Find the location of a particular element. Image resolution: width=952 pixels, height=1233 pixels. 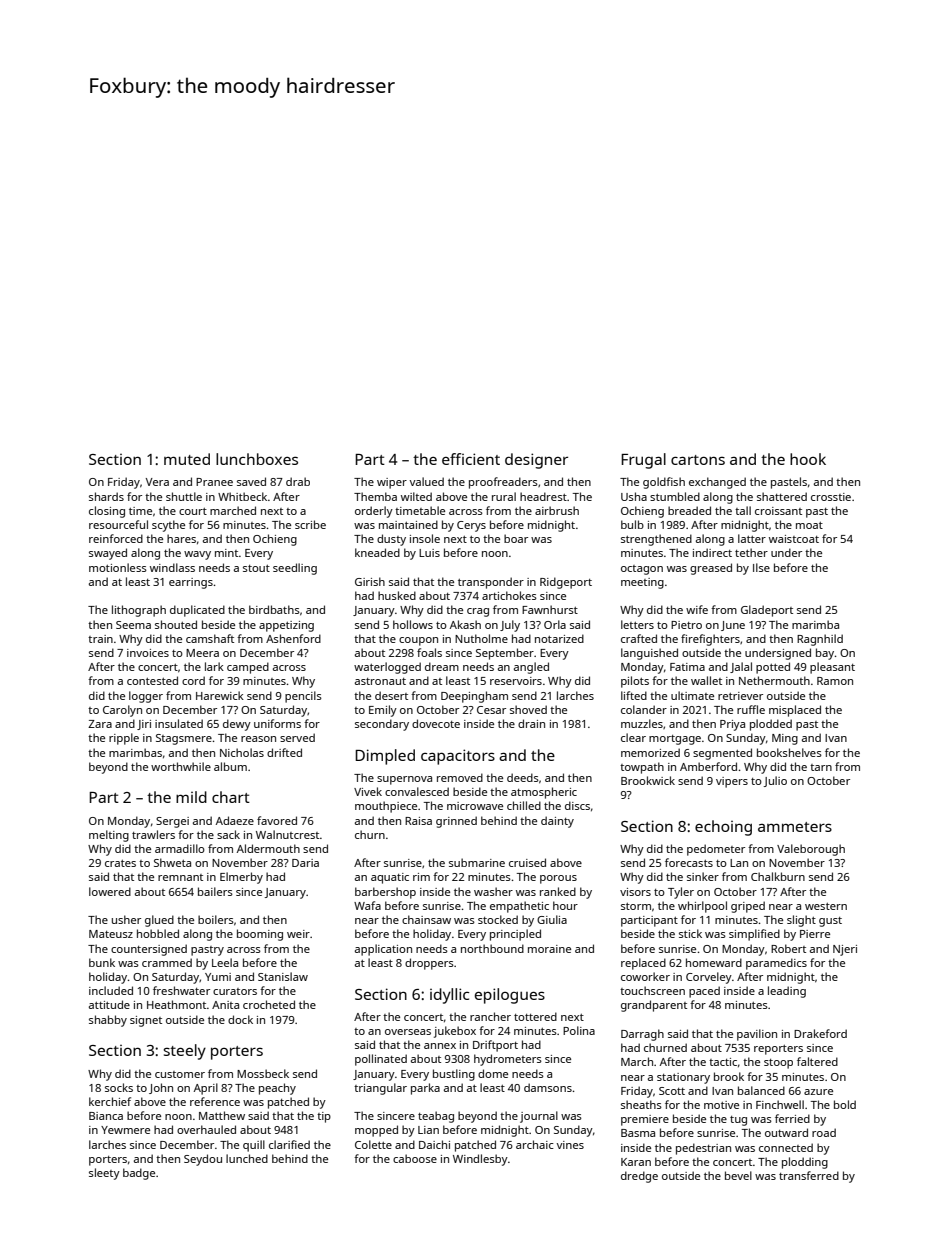

bevel is located at coordinates (738, 1175).
